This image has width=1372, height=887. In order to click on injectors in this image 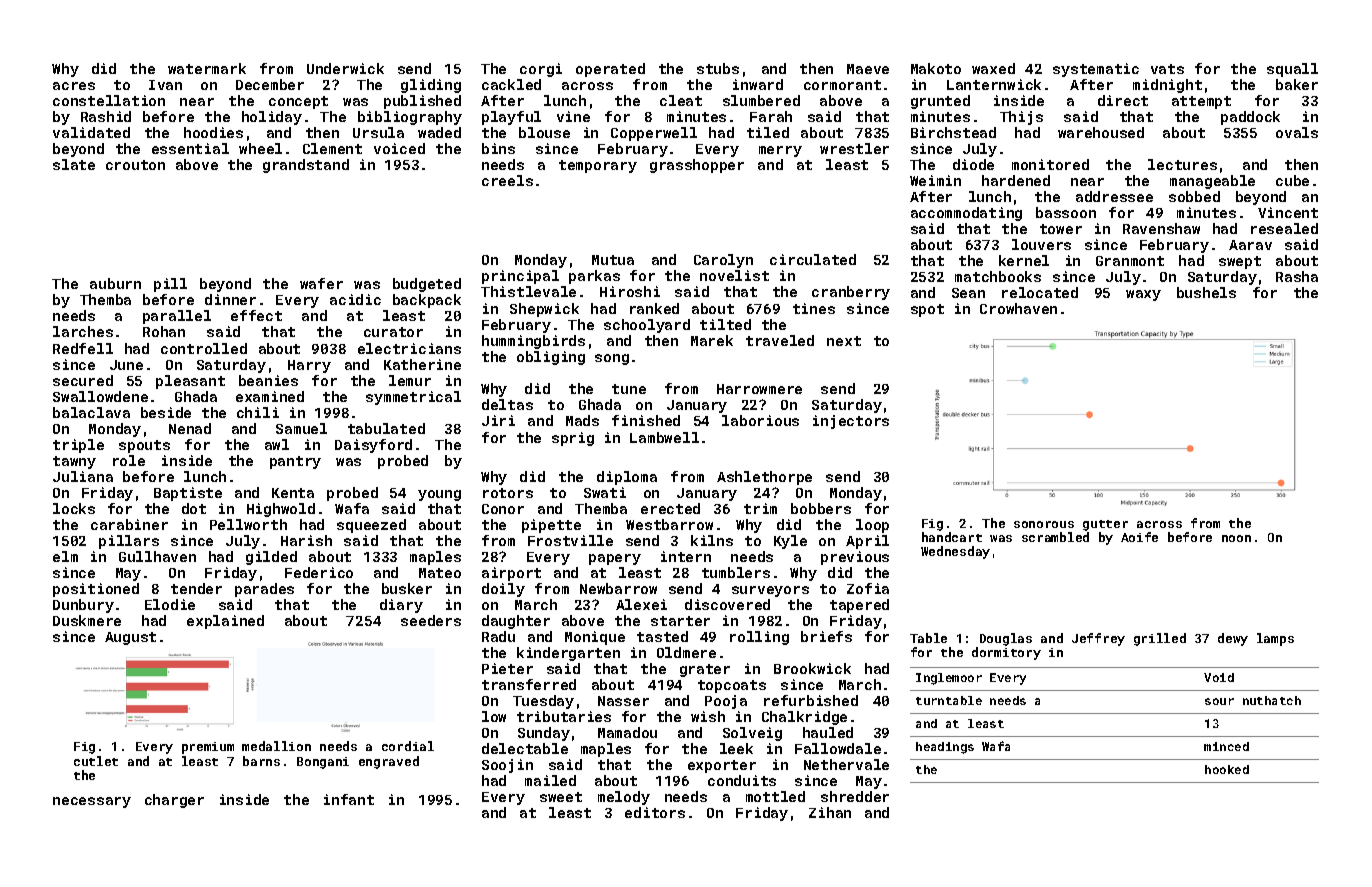, I will do `click(851, 422)`.
